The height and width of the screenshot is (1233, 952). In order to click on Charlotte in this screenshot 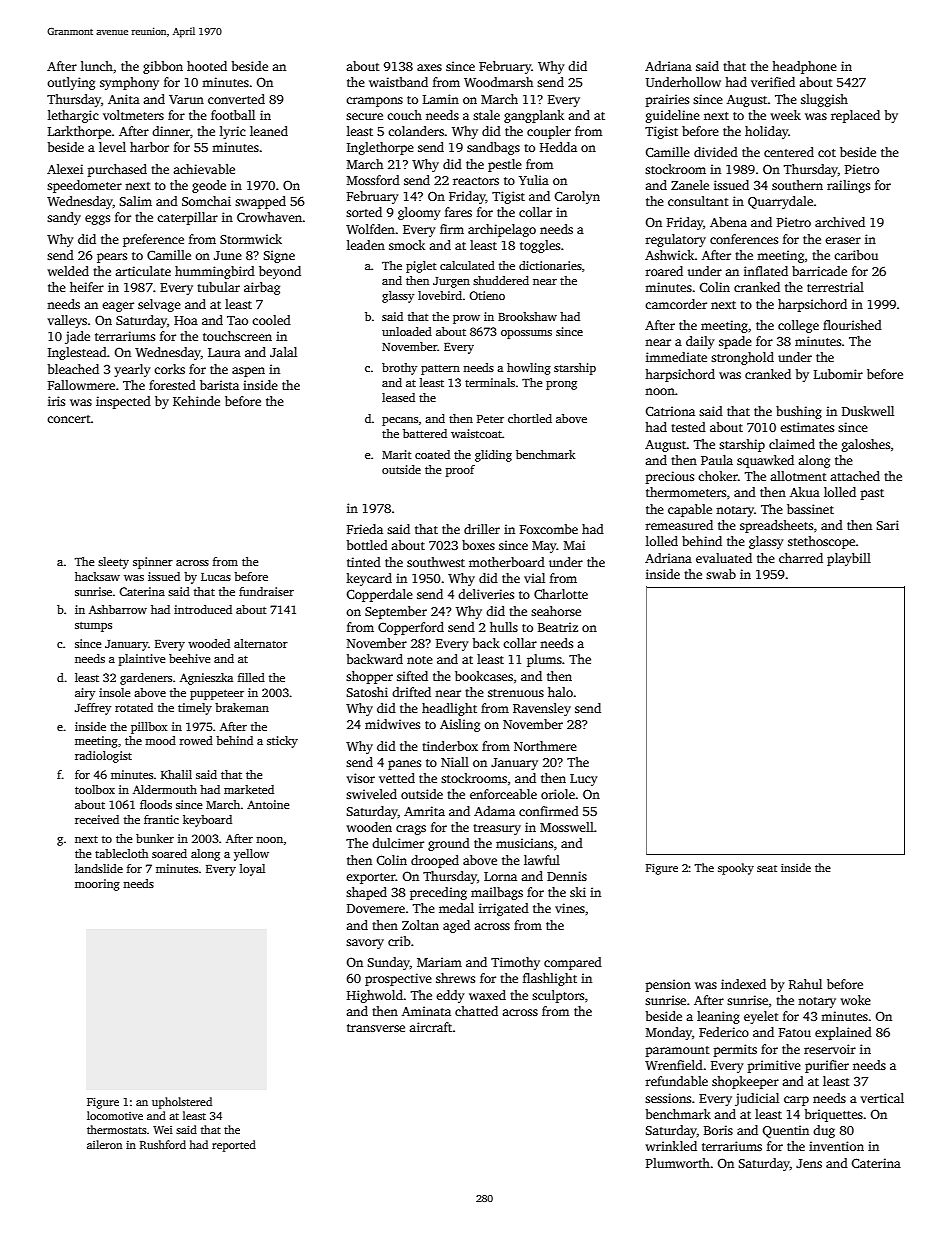, I will do `click(561, 594)`.
